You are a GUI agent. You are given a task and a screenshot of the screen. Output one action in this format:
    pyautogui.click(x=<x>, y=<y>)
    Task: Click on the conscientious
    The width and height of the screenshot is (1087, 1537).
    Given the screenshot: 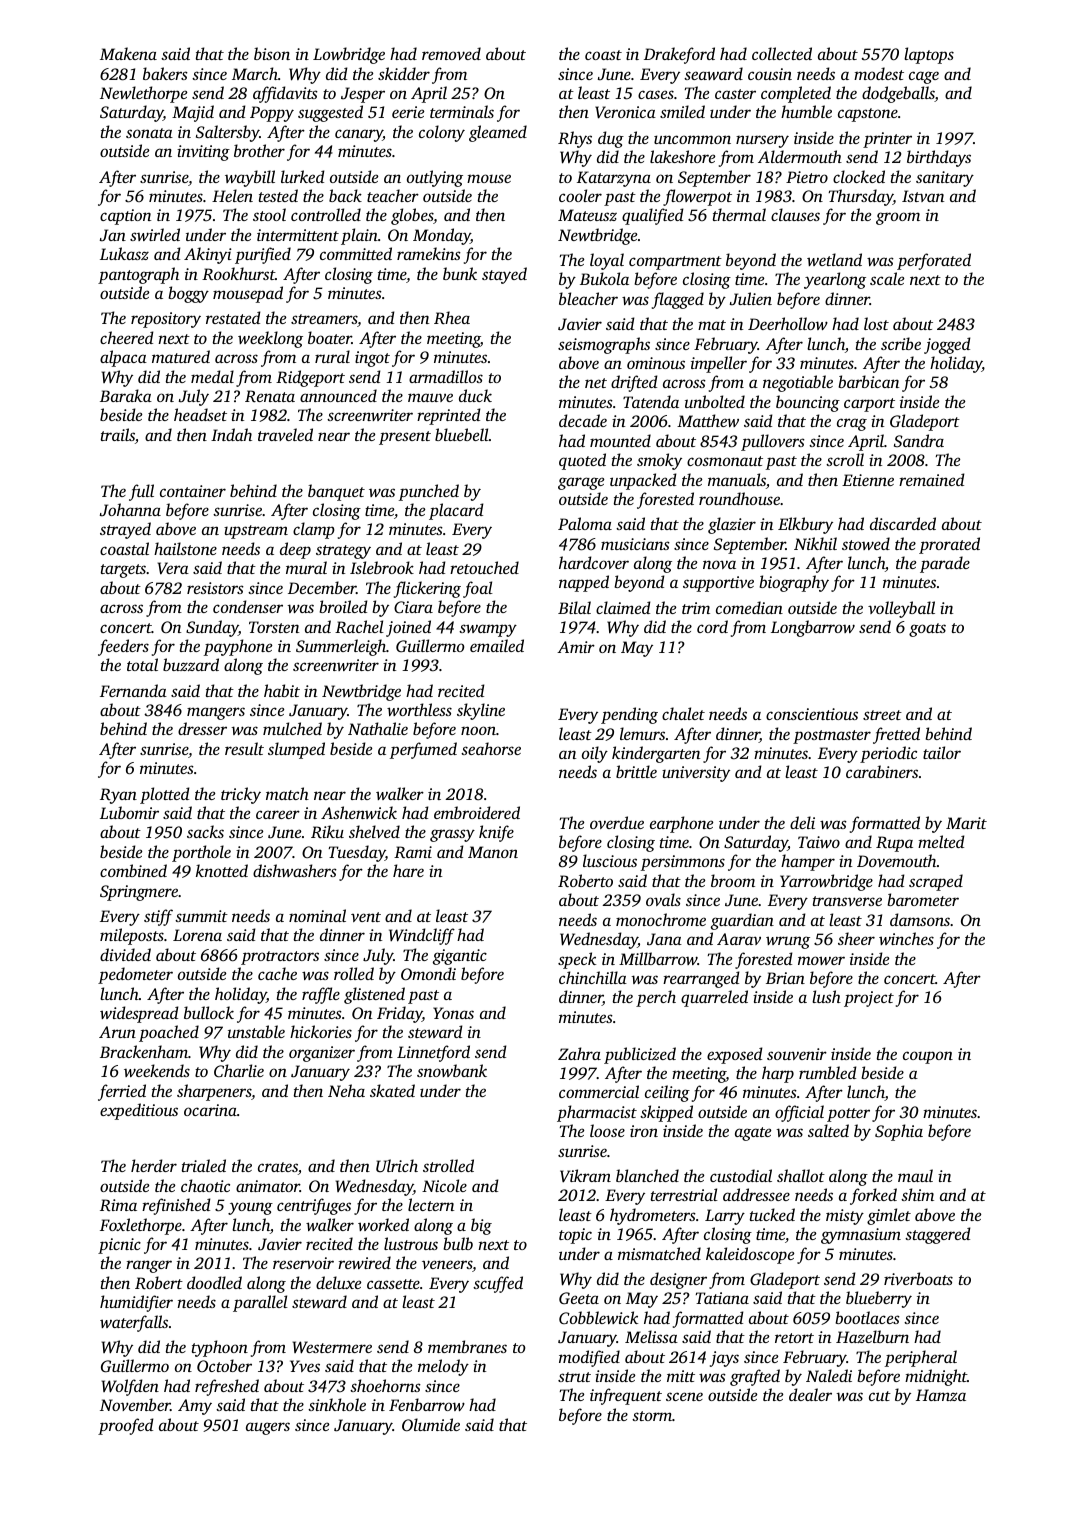 What is the action you would take?
    pyautogui.click(x=812, y=714)
